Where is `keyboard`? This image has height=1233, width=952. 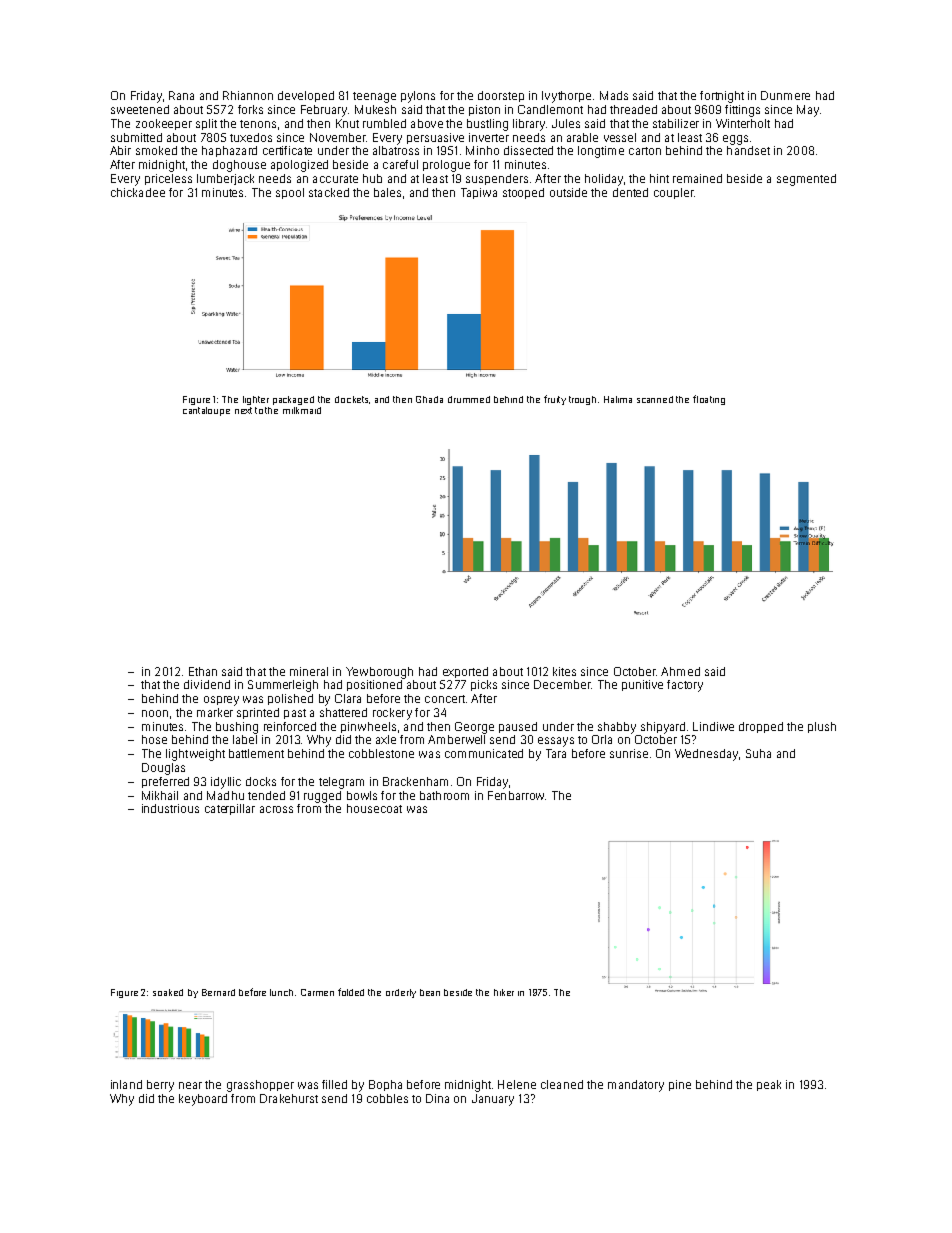 keyboard is located at coordinates (203, 1100).
